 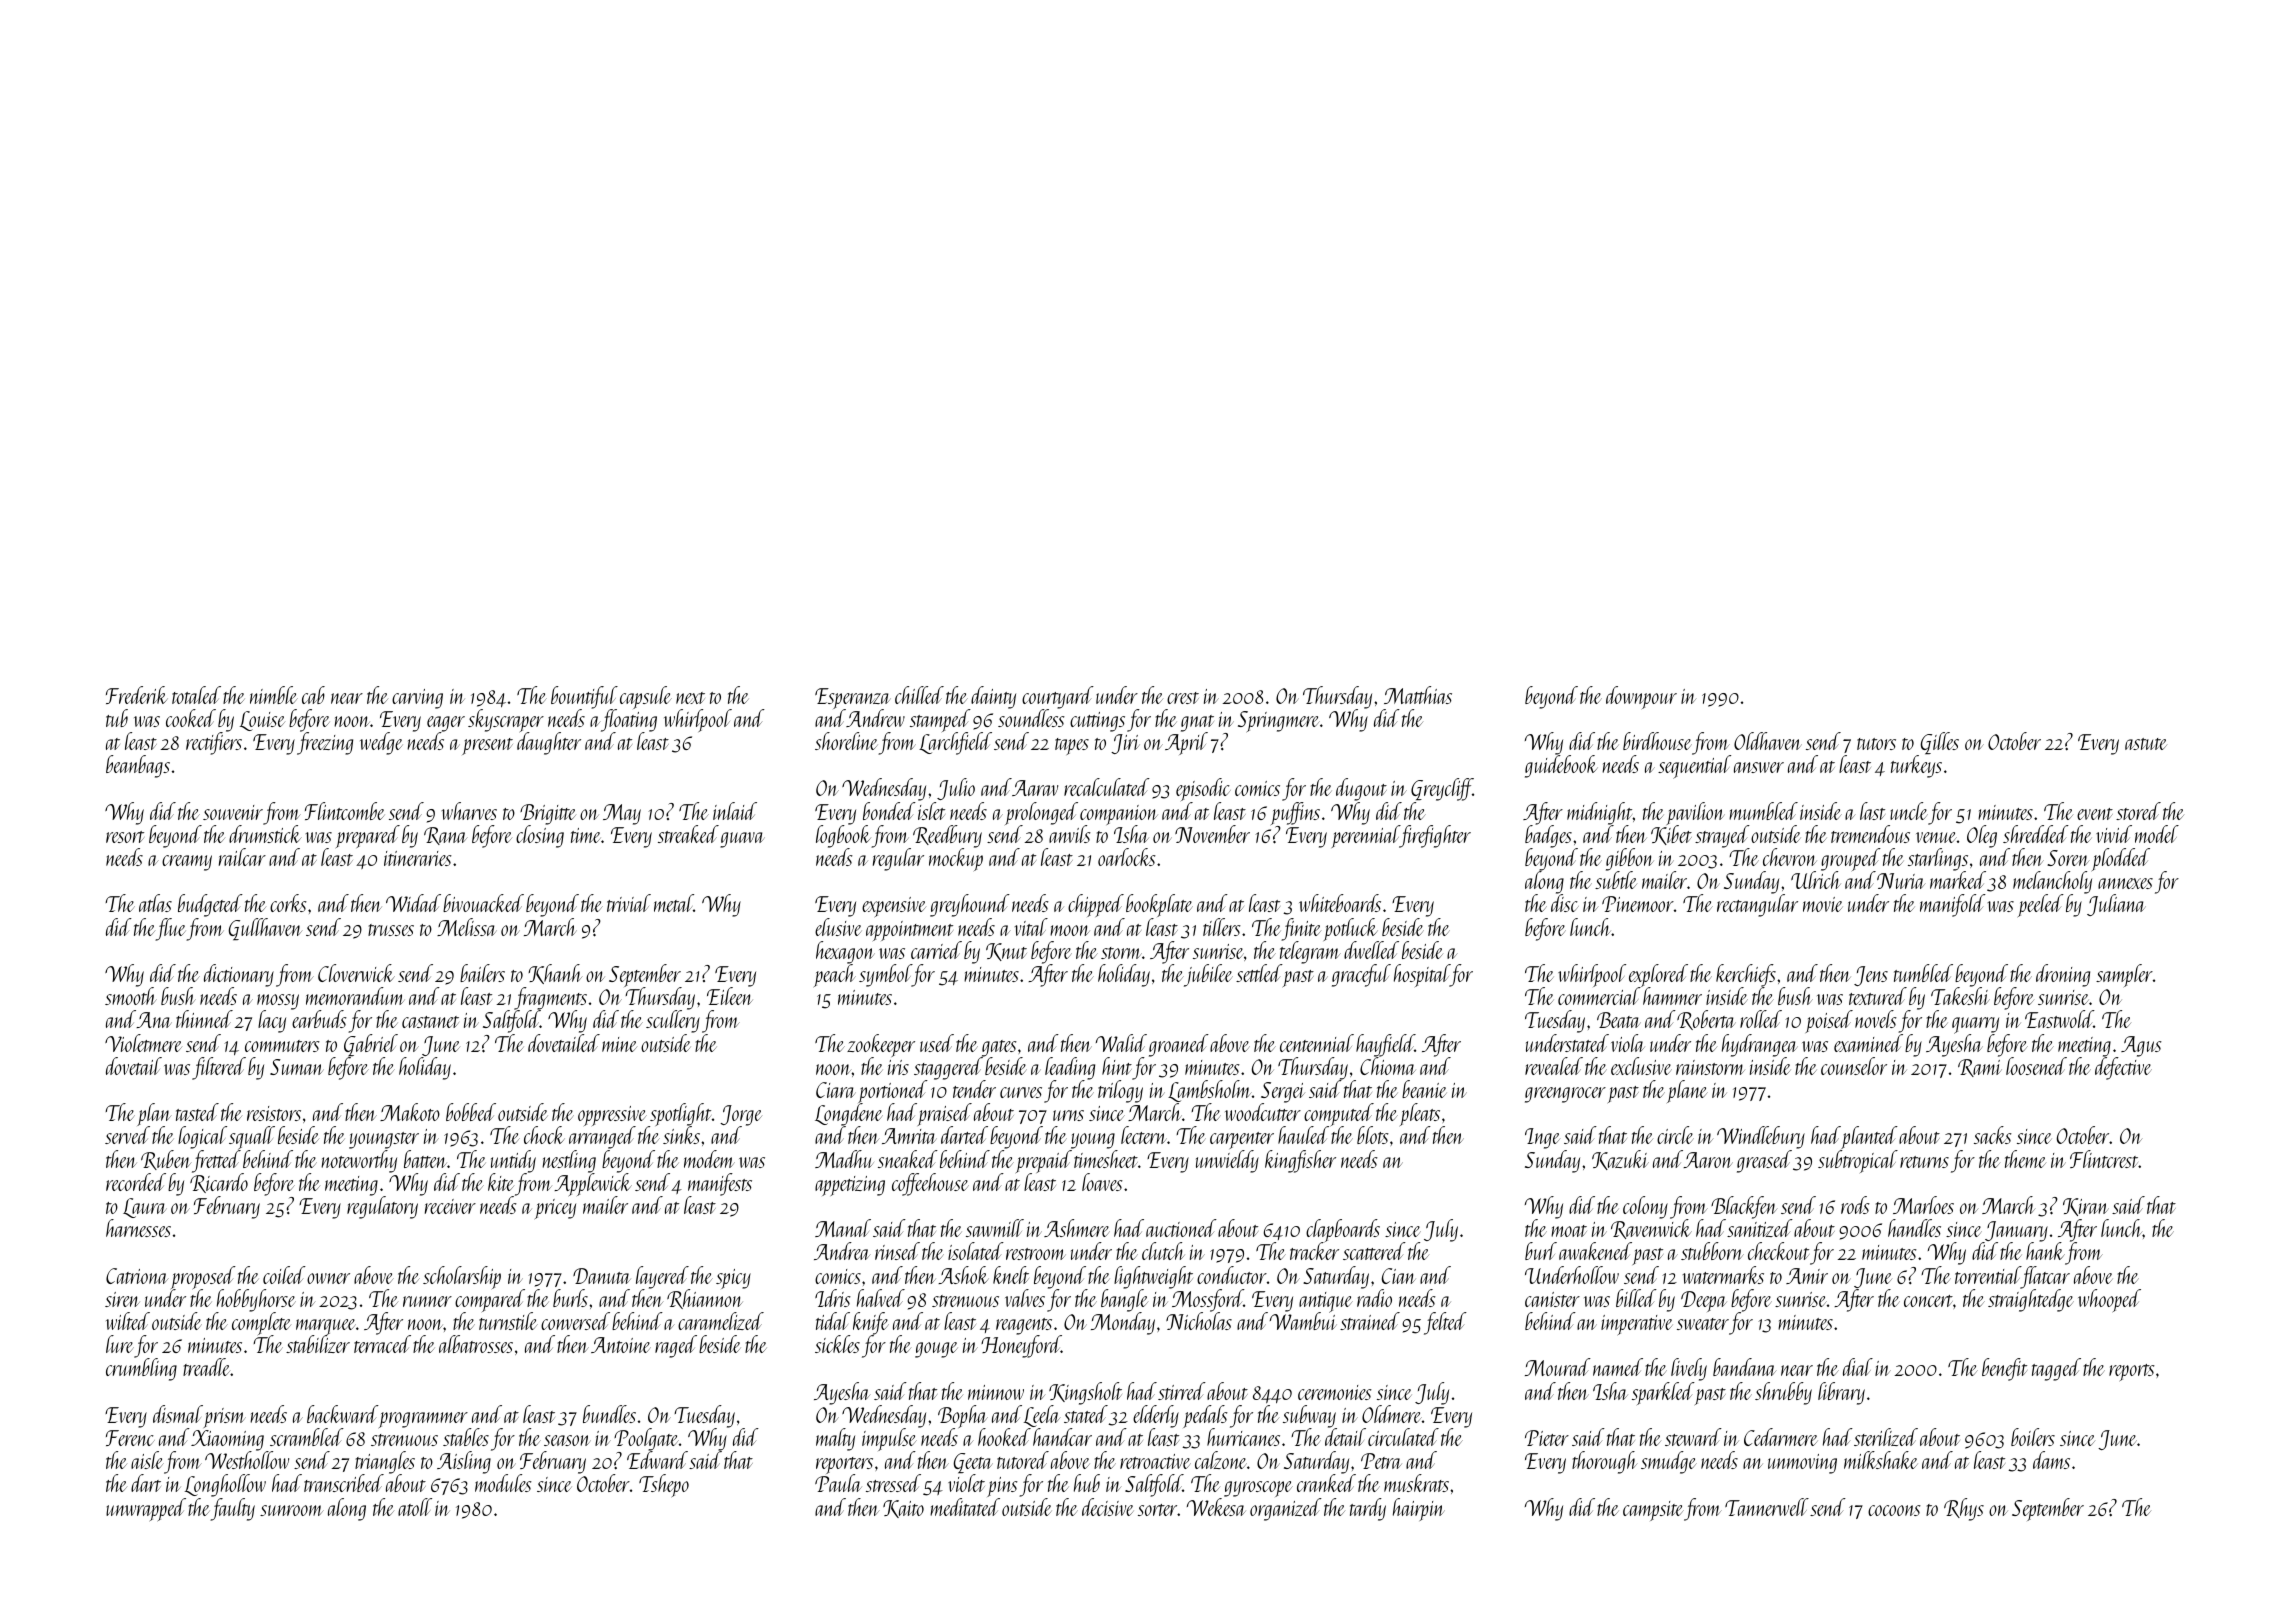 I want to click on tender, so click(x=974, y=1089).
